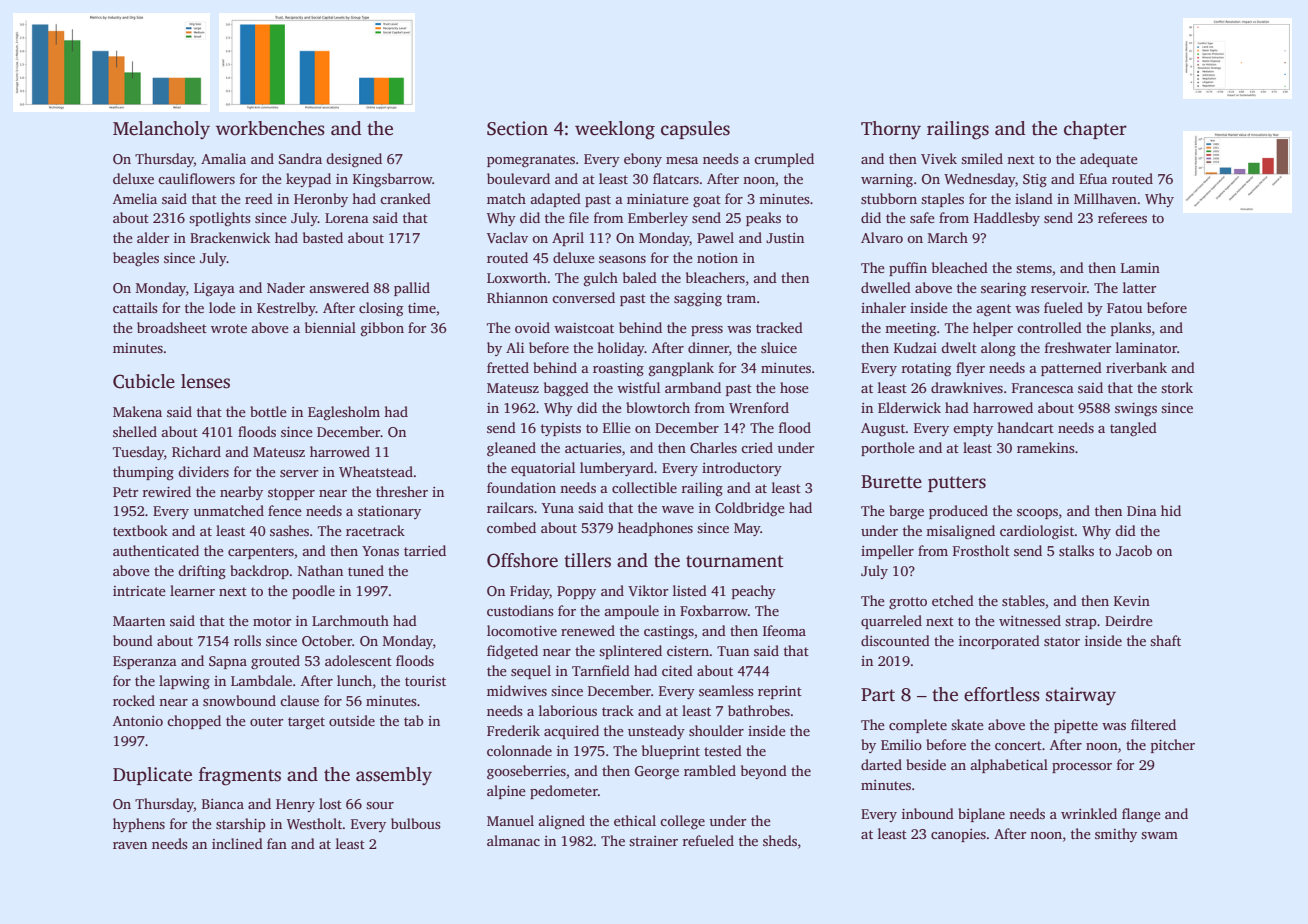  What do you see at coordinates (1095, 130) in the screenshot?
I see `chapter` at bounding box center [1095, 130].
